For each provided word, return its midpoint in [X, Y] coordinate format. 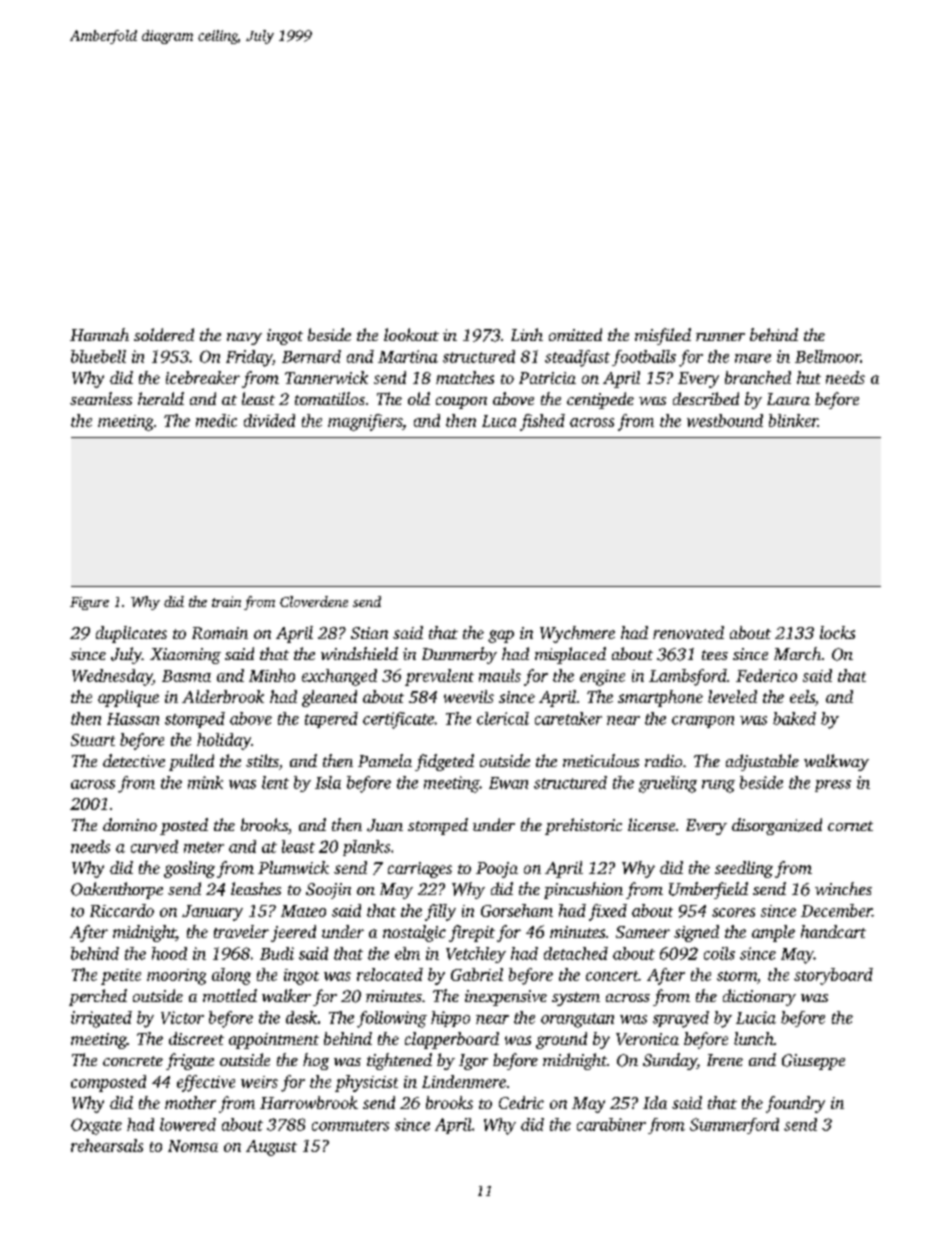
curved [154, 846]
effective [206, 1083]
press [833, 786]
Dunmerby [459, 655]
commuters [350, 1125]
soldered [164, 334]
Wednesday [112, 677]
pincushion [583, 890]
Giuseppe [813, 1062]
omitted [575, 334]
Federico [766, 675]
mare [753, 358]
